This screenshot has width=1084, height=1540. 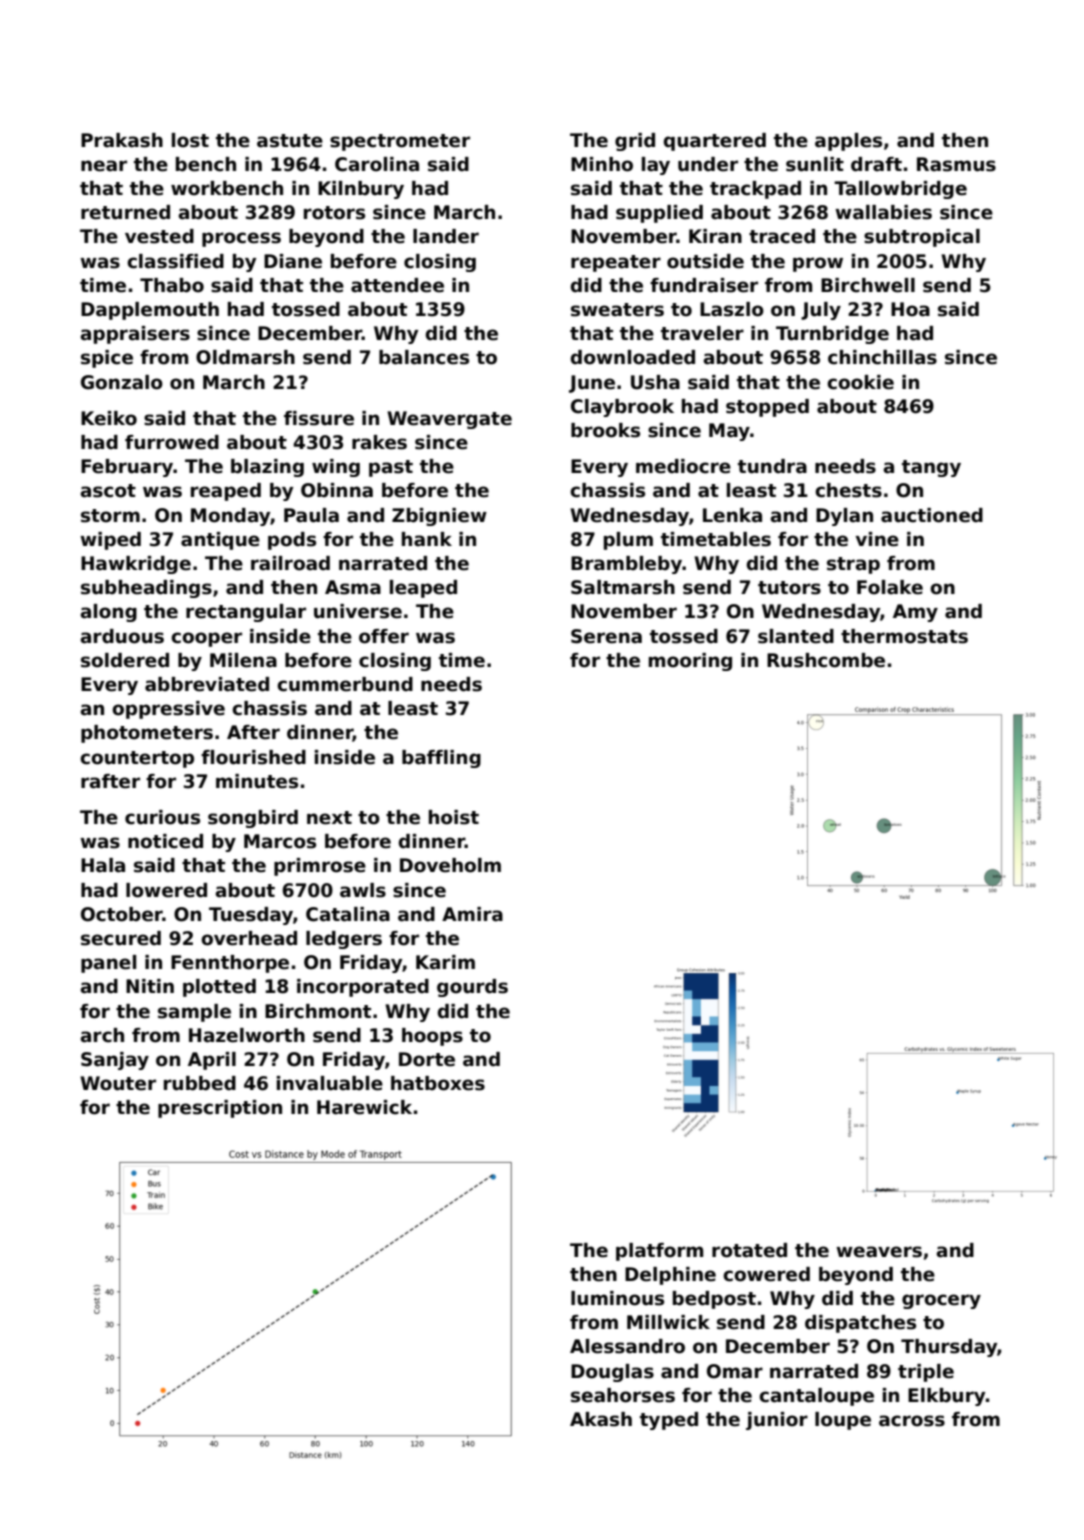 I want to click on sweaters, so click(x=617, y=310).
